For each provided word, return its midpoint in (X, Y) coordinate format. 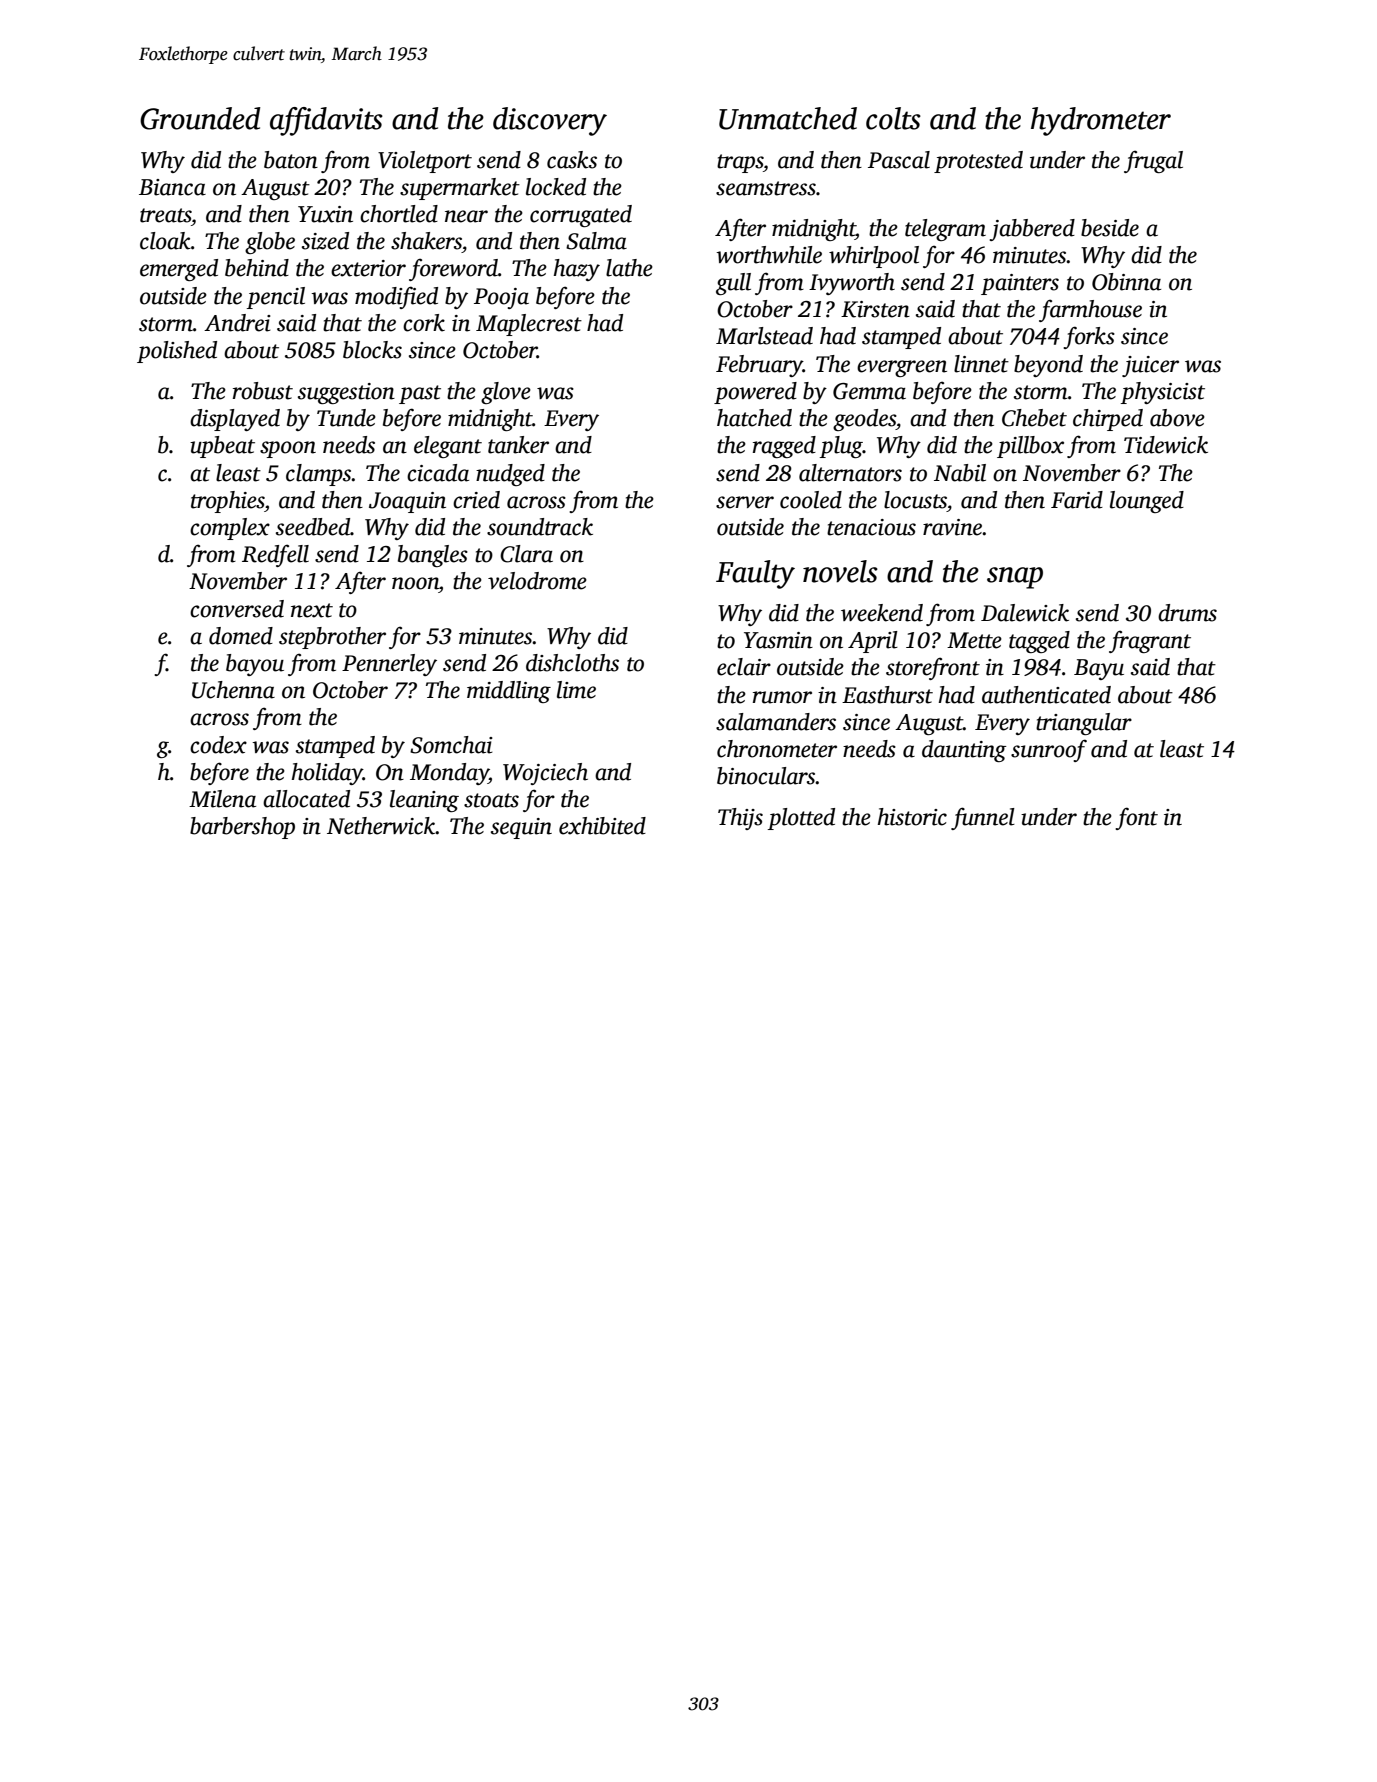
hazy (577, 270)
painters (1020, 284)
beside (1110, 228)
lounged (1147, 502)
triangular (1084, 724)
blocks (372, 350)
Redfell (275, 555)
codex (218, 745)
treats (165, 215)
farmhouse (1090, 310)
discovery (550, 121)
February (759, 366)
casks (572, 160)
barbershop (242, 828)
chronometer (777, 749)
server (745, 502)
